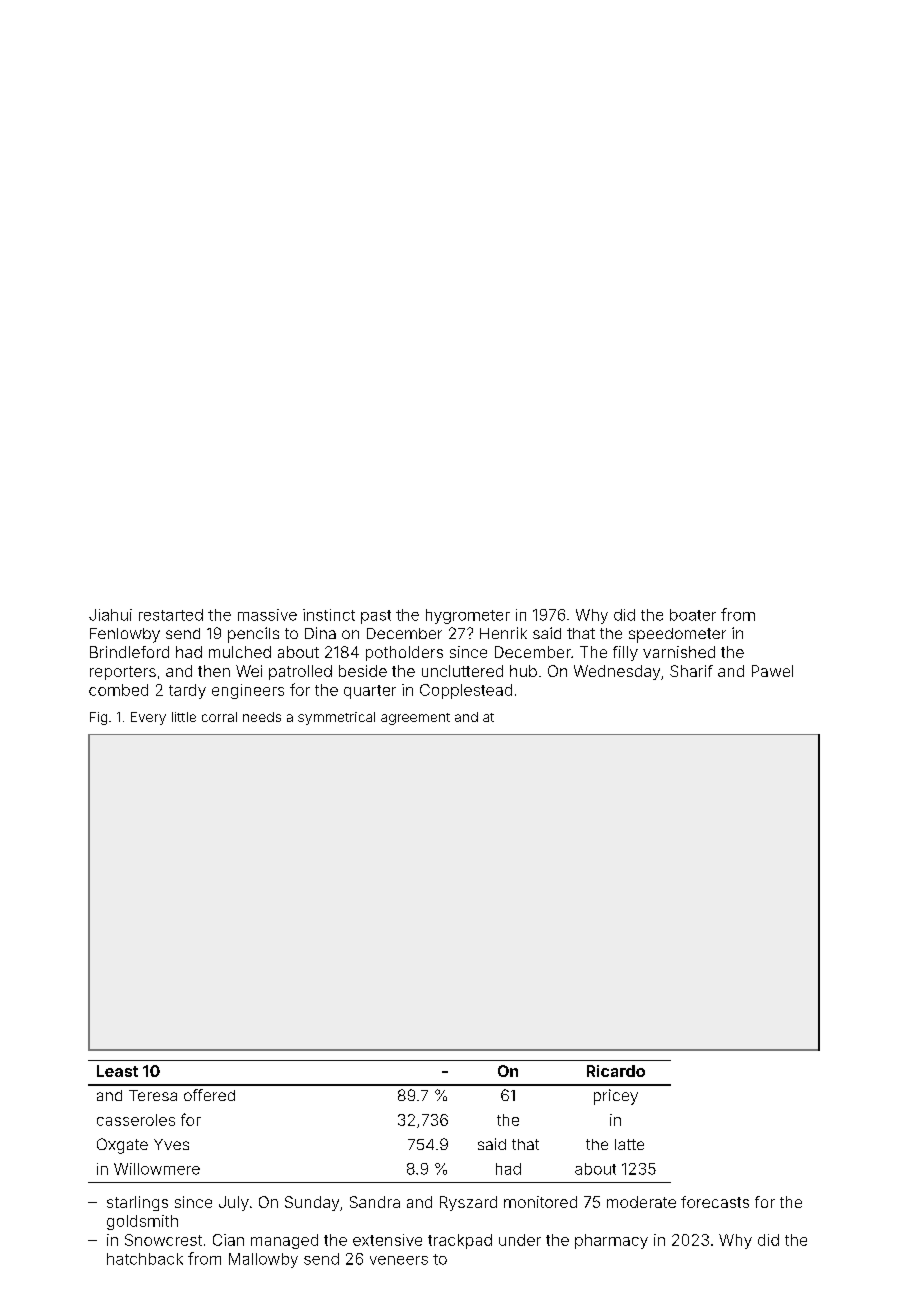  What do you see at coordinates (145, 1259) in the screenshot?
I see `hatchback` at bounding box center [145, 1259].
